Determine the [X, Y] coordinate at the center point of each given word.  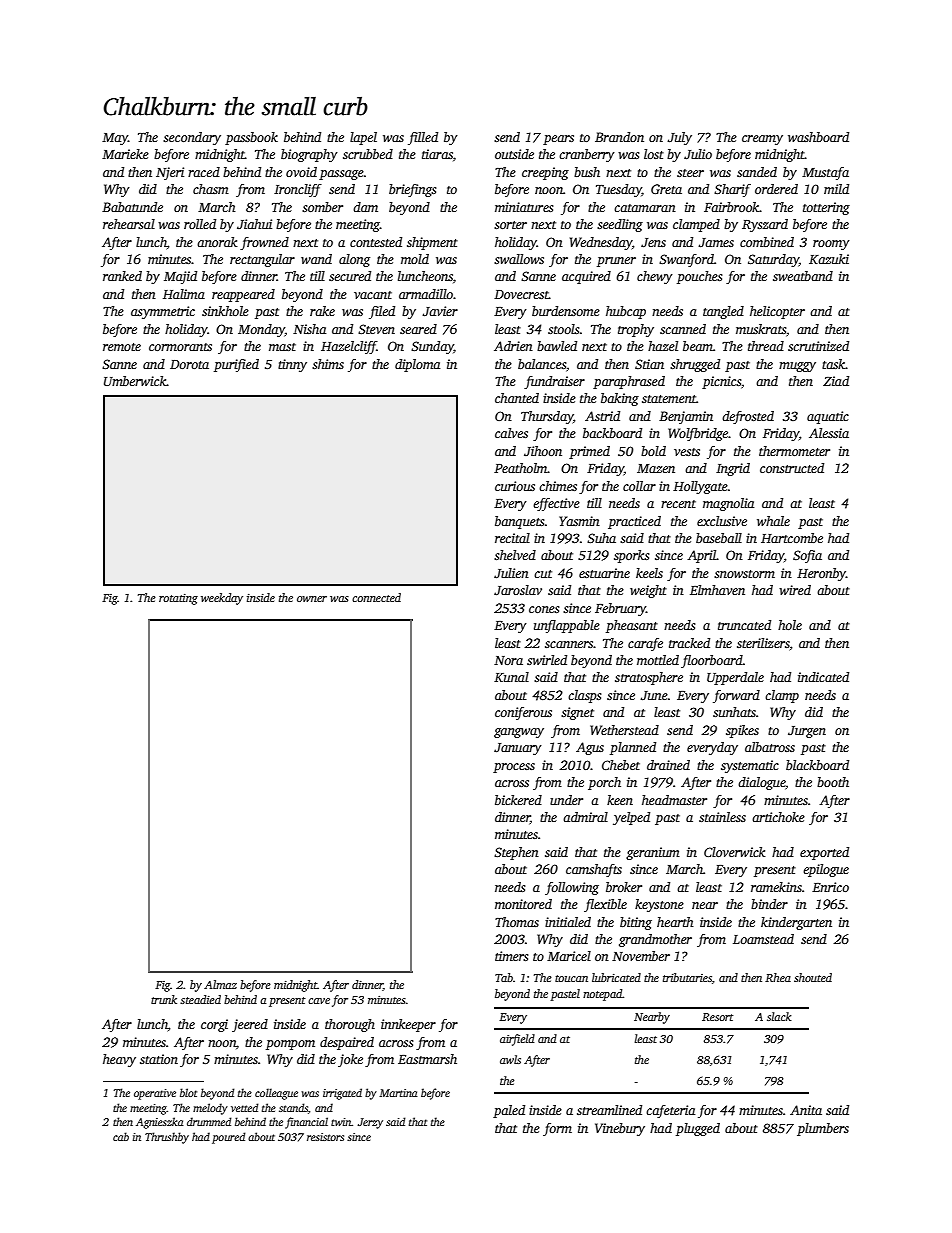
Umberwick [135, 381]
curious [515, 486]
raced [204, 172]
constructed [792, 468]
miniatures [524, 207]
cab [121, 1136]
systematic [750, 766]
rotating [178, 599]
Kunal [511, 677]
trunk [164, 999]
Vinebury [620, 1129]
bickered [518, 800]
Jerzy [370, 1123]
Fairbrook [732, 207]
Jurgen [807, 732]
